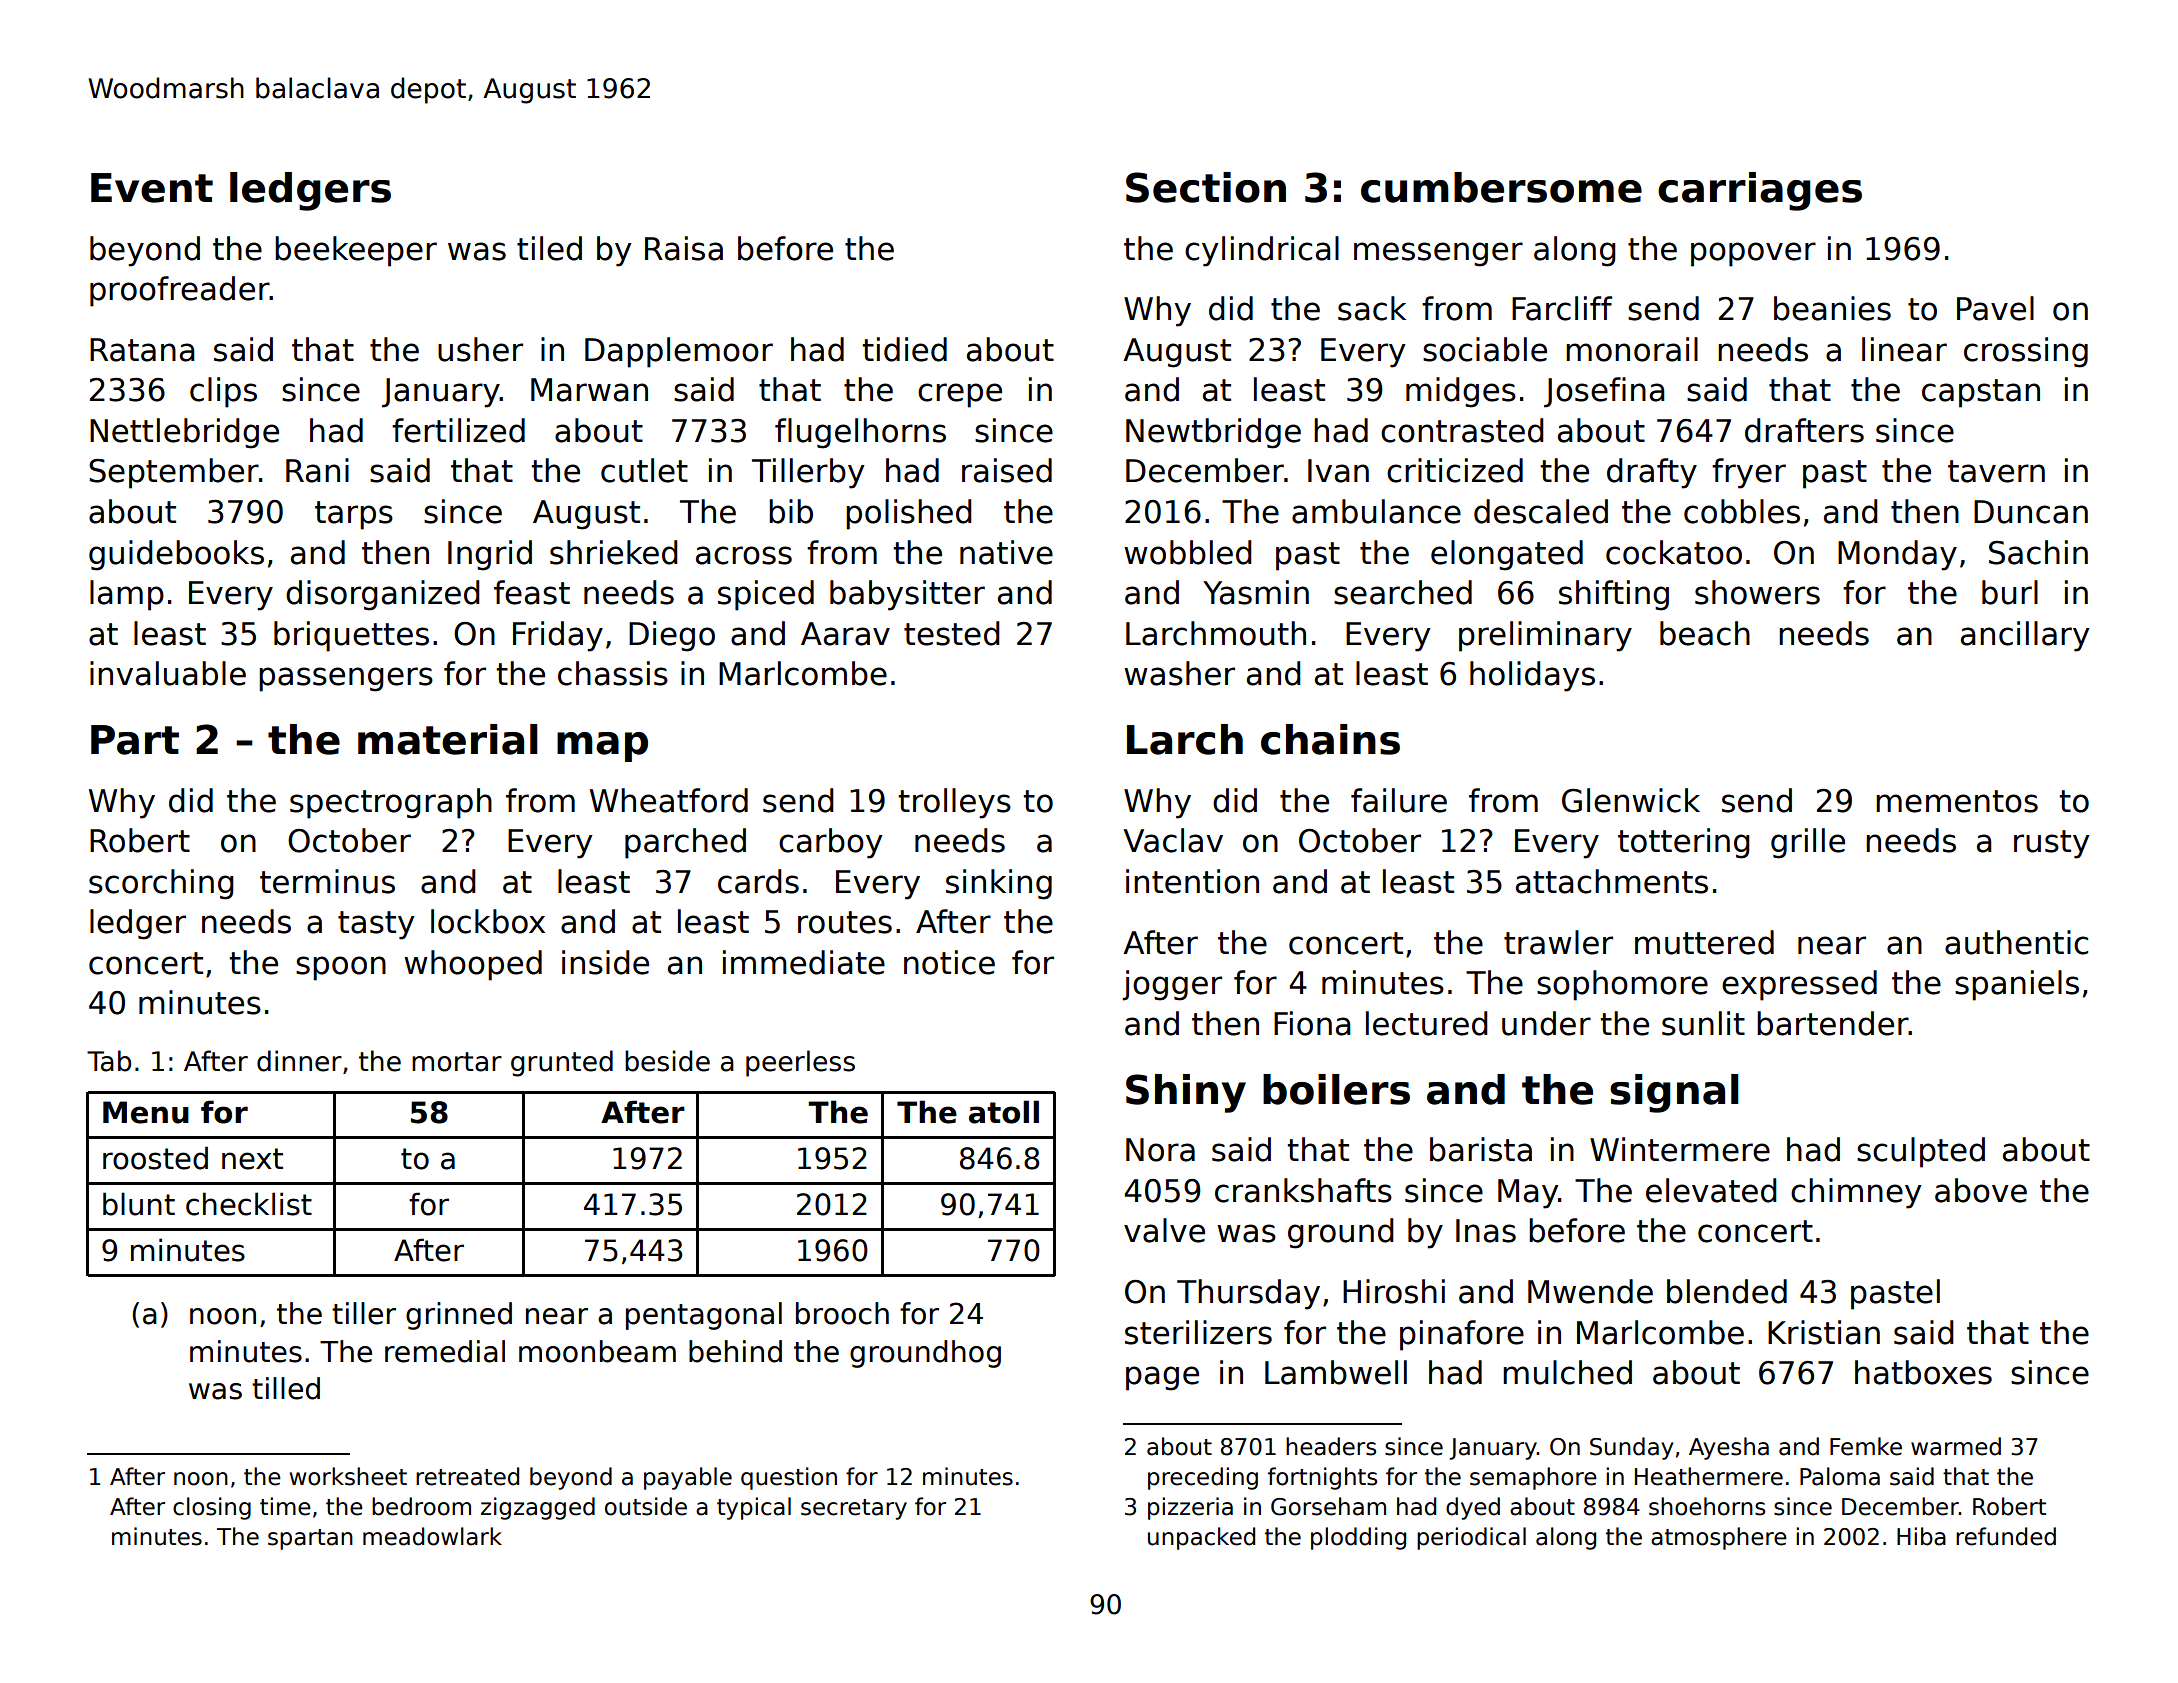 Image resolution: width=2178 pixels, height=1683 pixels. What do you see at coordinates (1674, 1093) in the page?
I see `signal` at bounding box center [1674, 1093].
